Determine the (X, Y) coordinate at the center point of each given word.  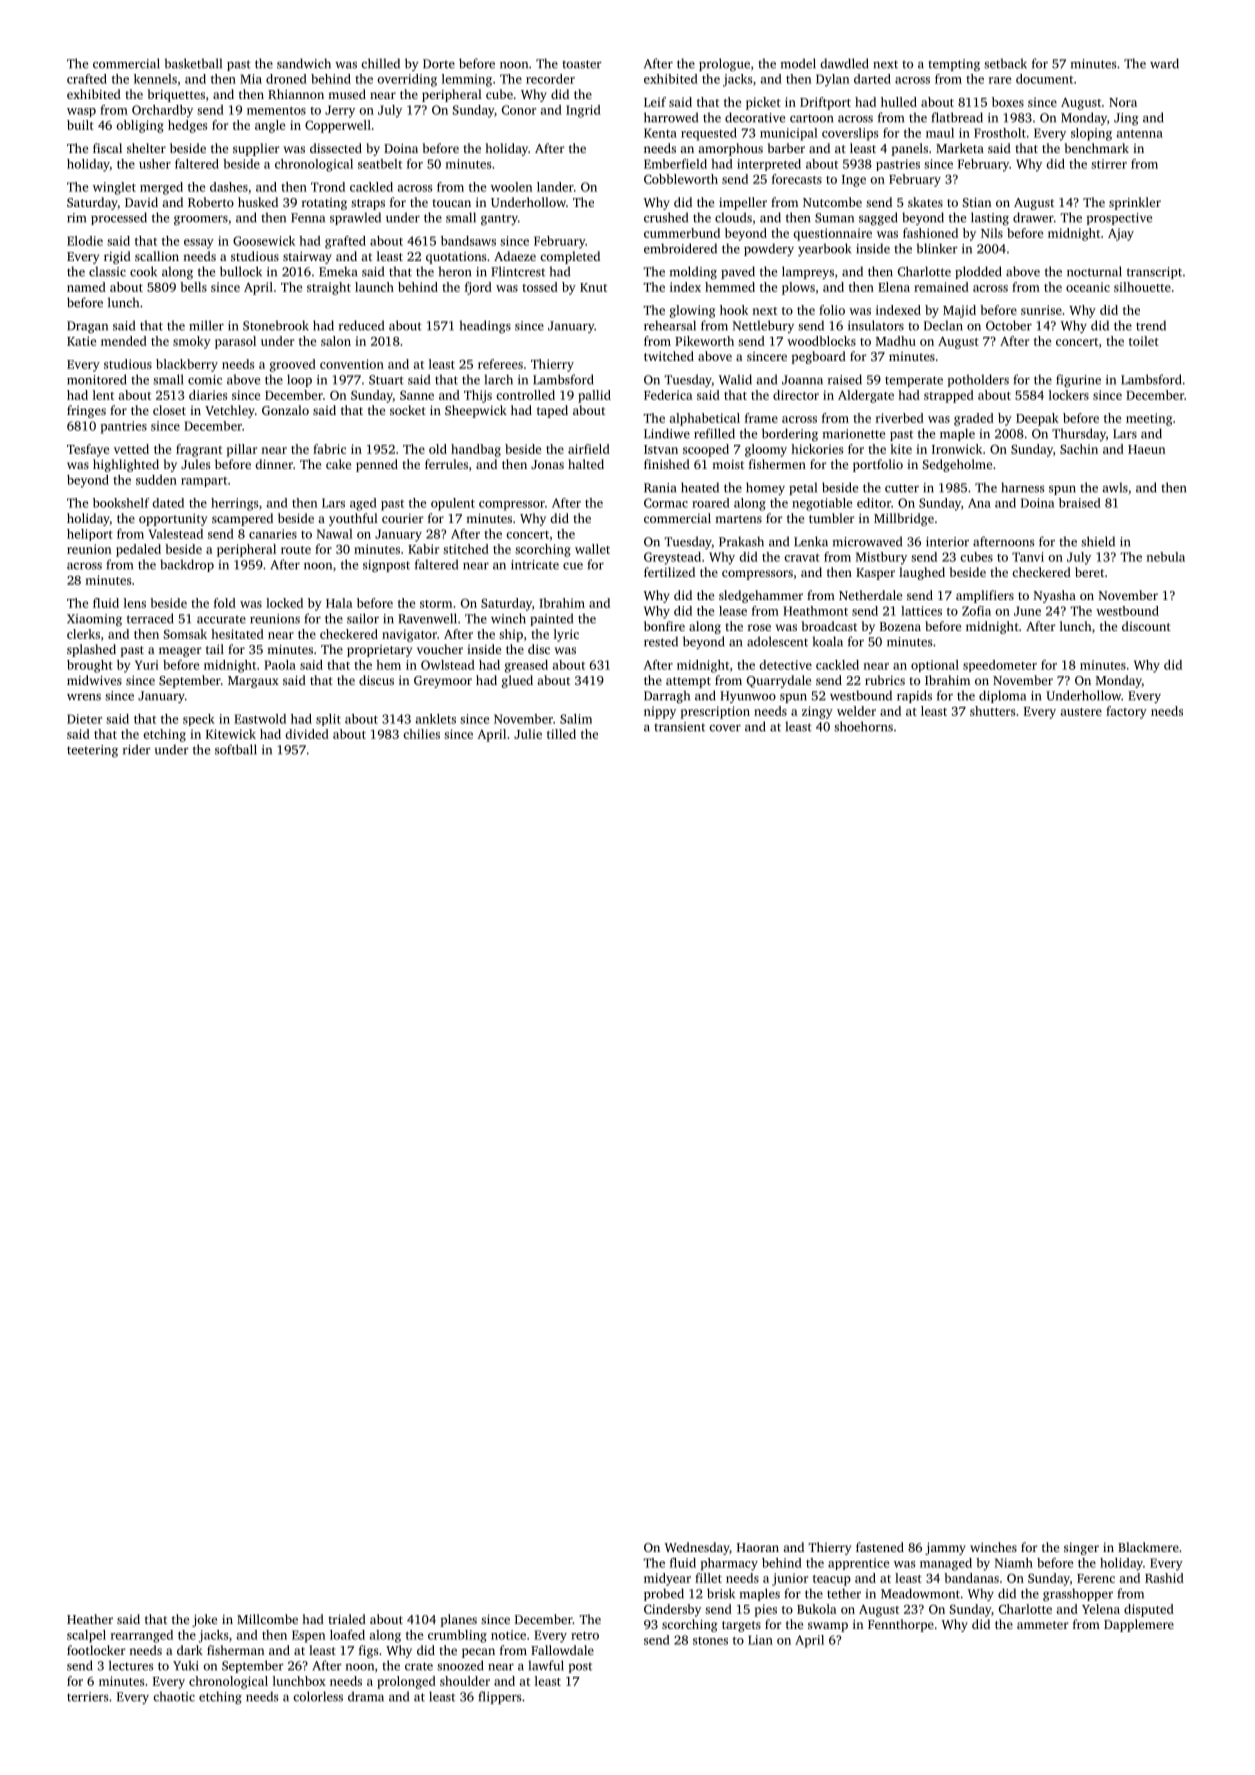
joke (204, 1620)
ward (1164, 63)
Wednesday (697, 1548)
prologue (724, 64)
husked (258, 202)
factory (1126, 712)
